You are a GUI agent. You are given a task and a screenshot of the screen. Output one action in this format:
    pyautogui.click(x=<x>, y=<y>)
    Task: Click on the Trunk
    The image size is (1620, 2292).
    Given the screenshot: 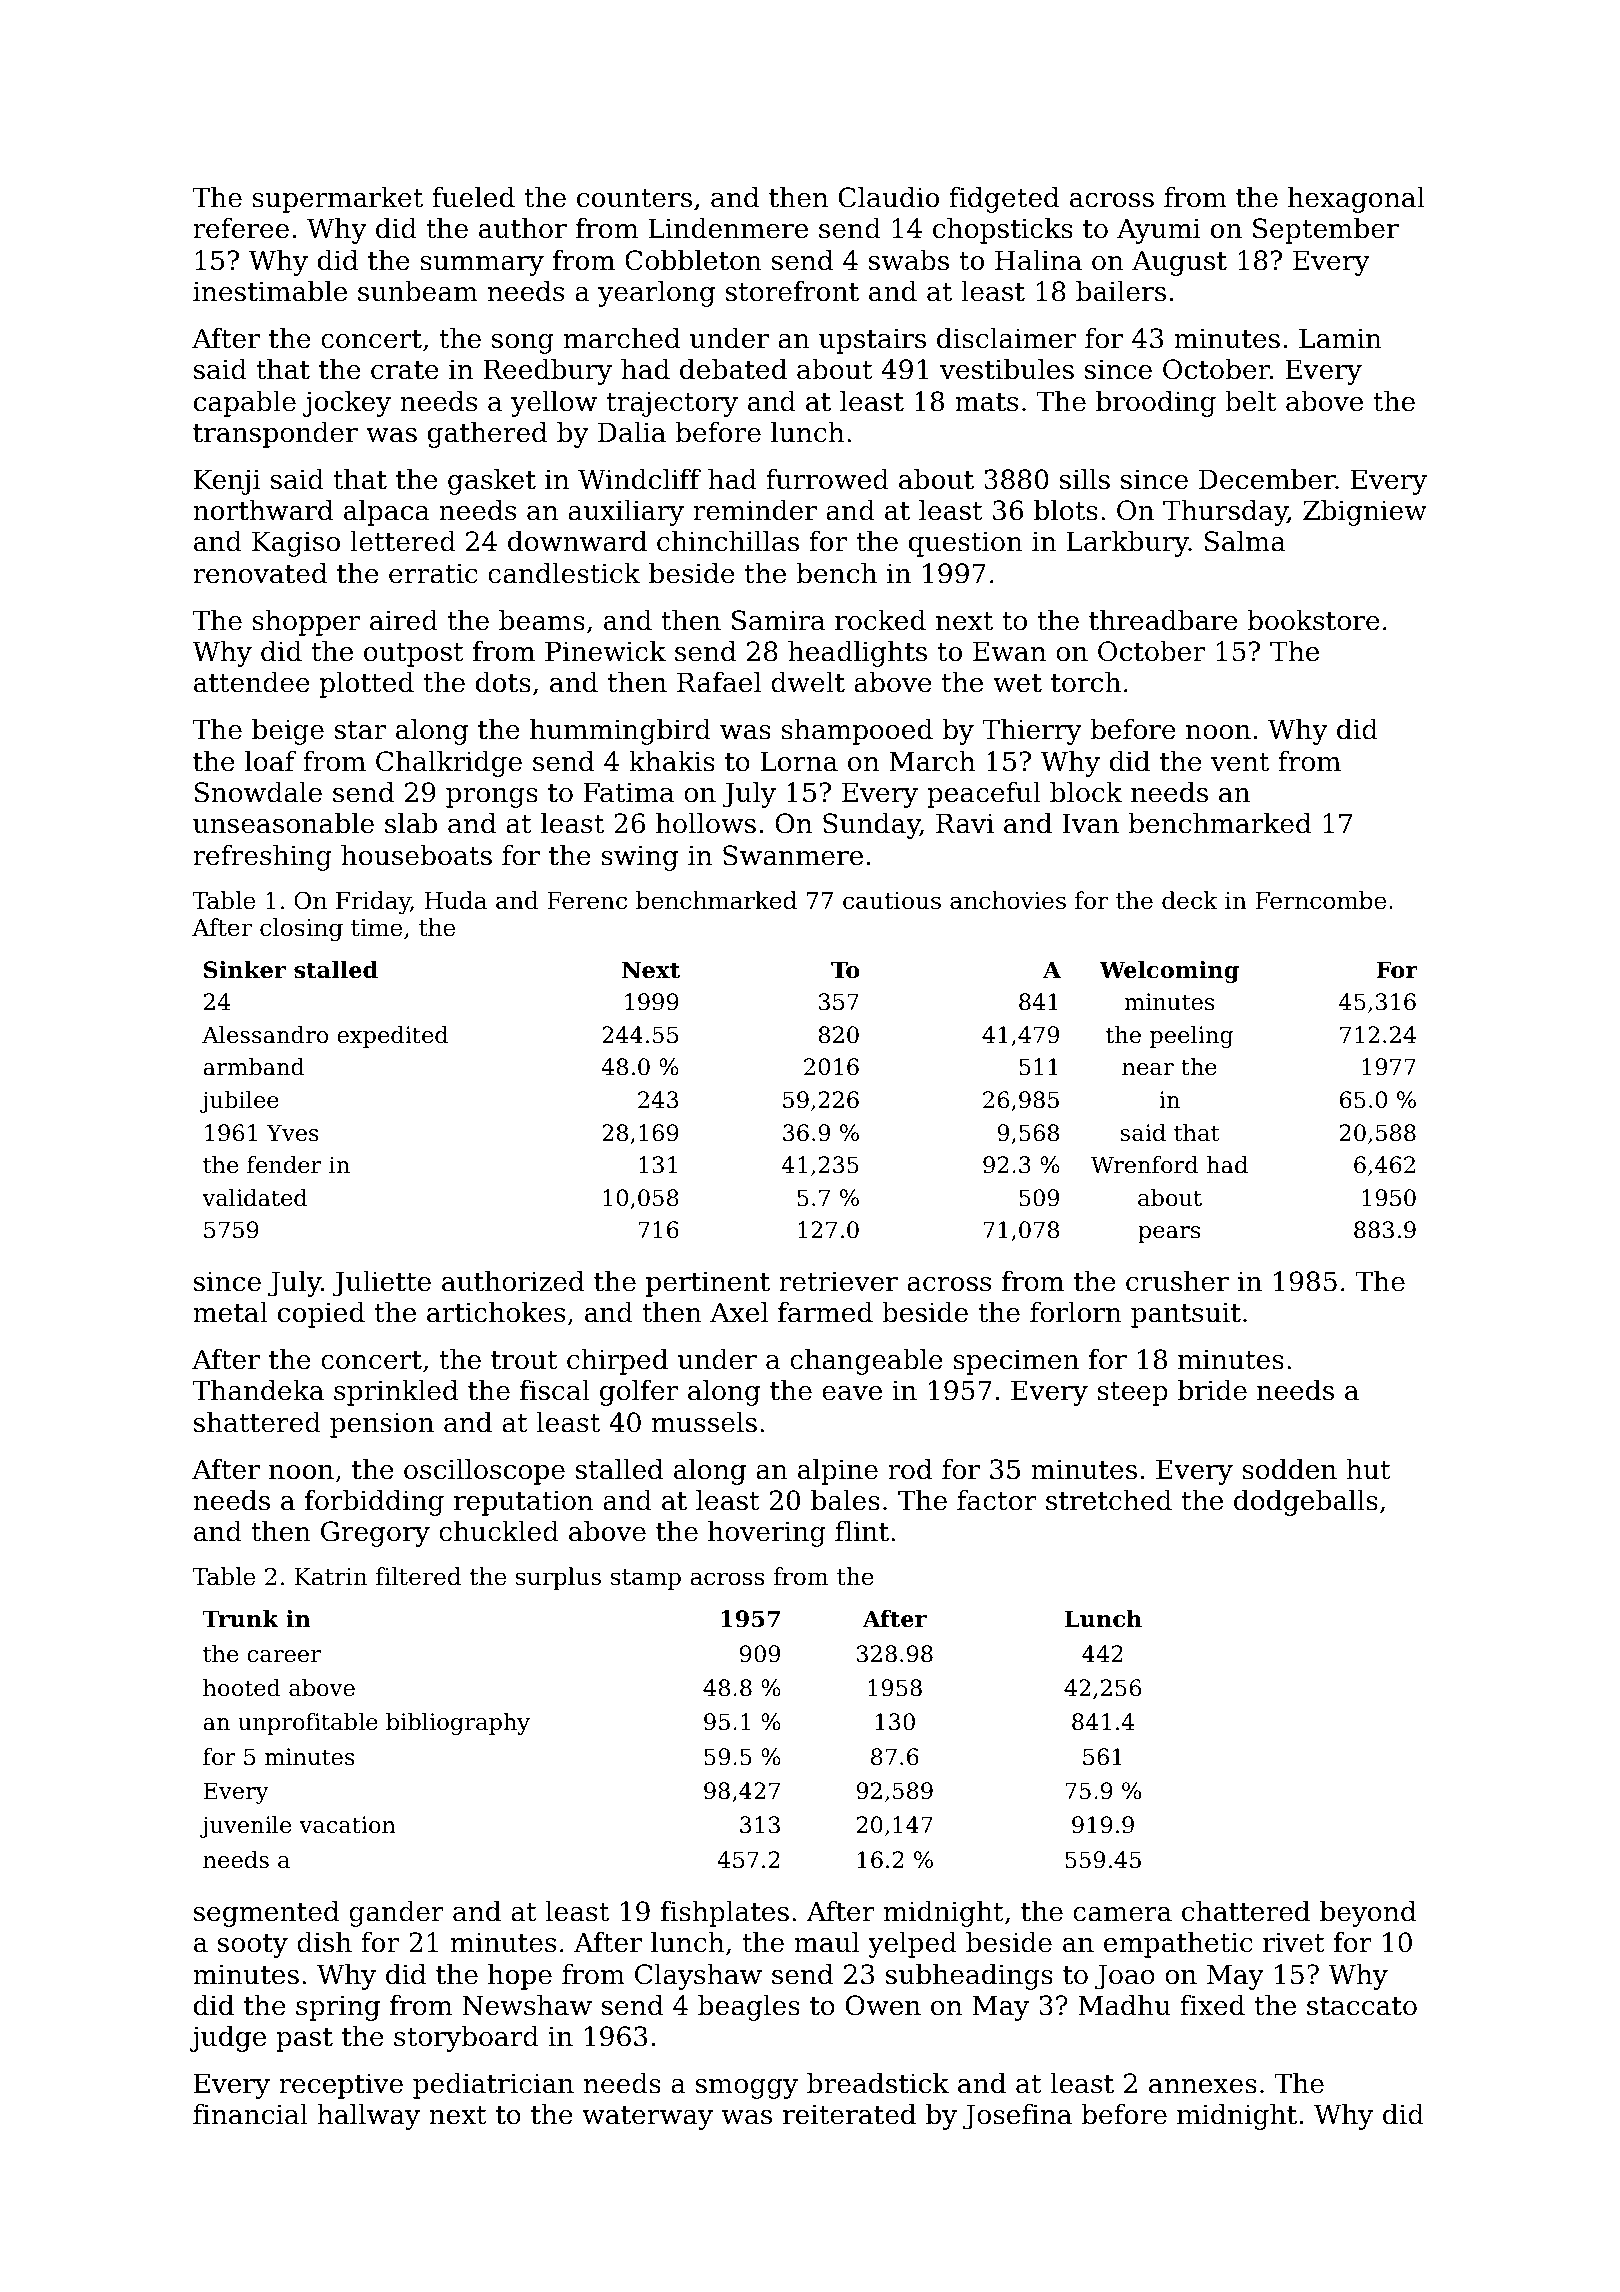 What is the action you would take?
    pyautogui.click(x=241, y=1619)
